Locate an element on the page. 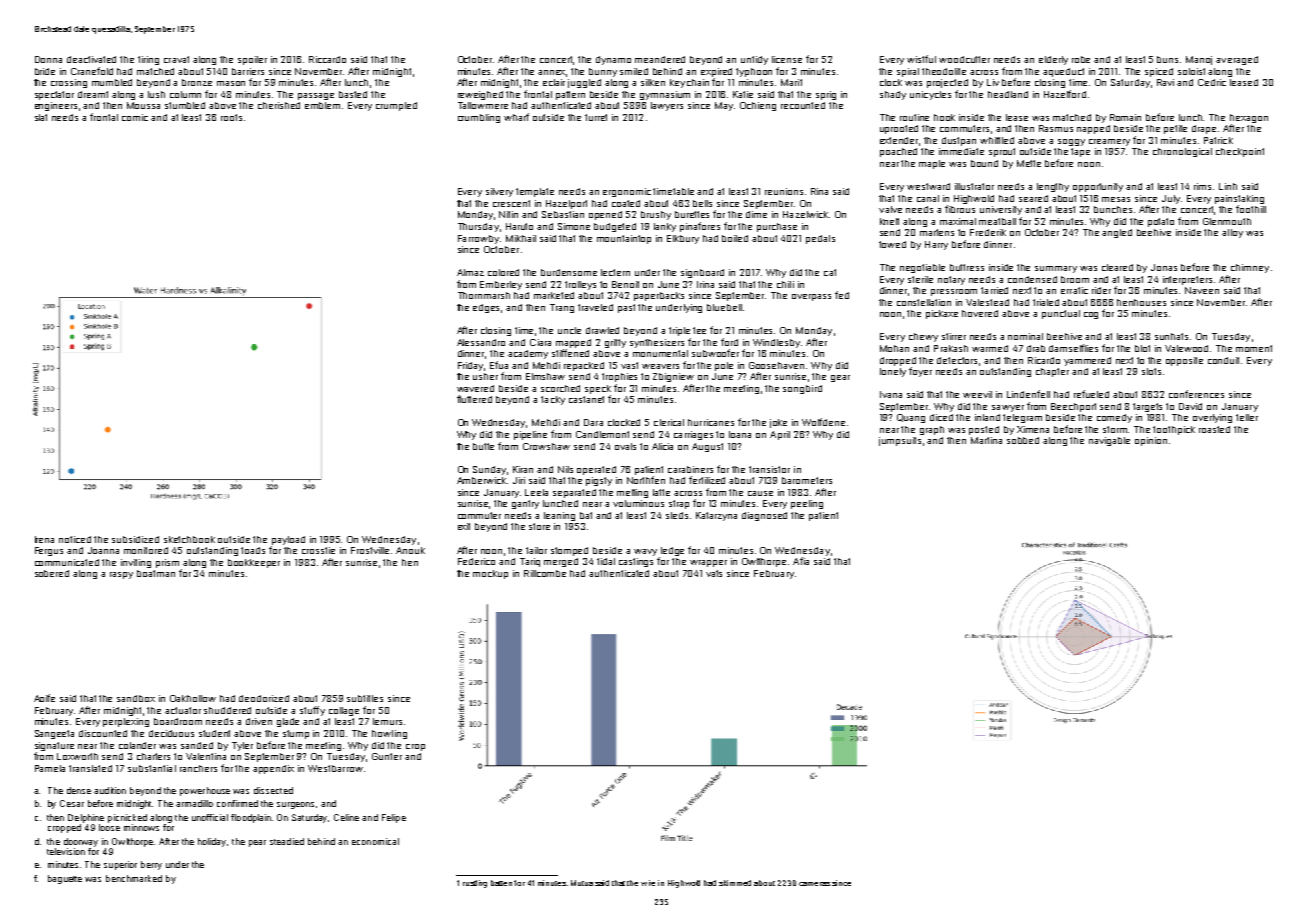 The width and height of the image is (1308, 924). seared is located at coordinates (1033, 198).
